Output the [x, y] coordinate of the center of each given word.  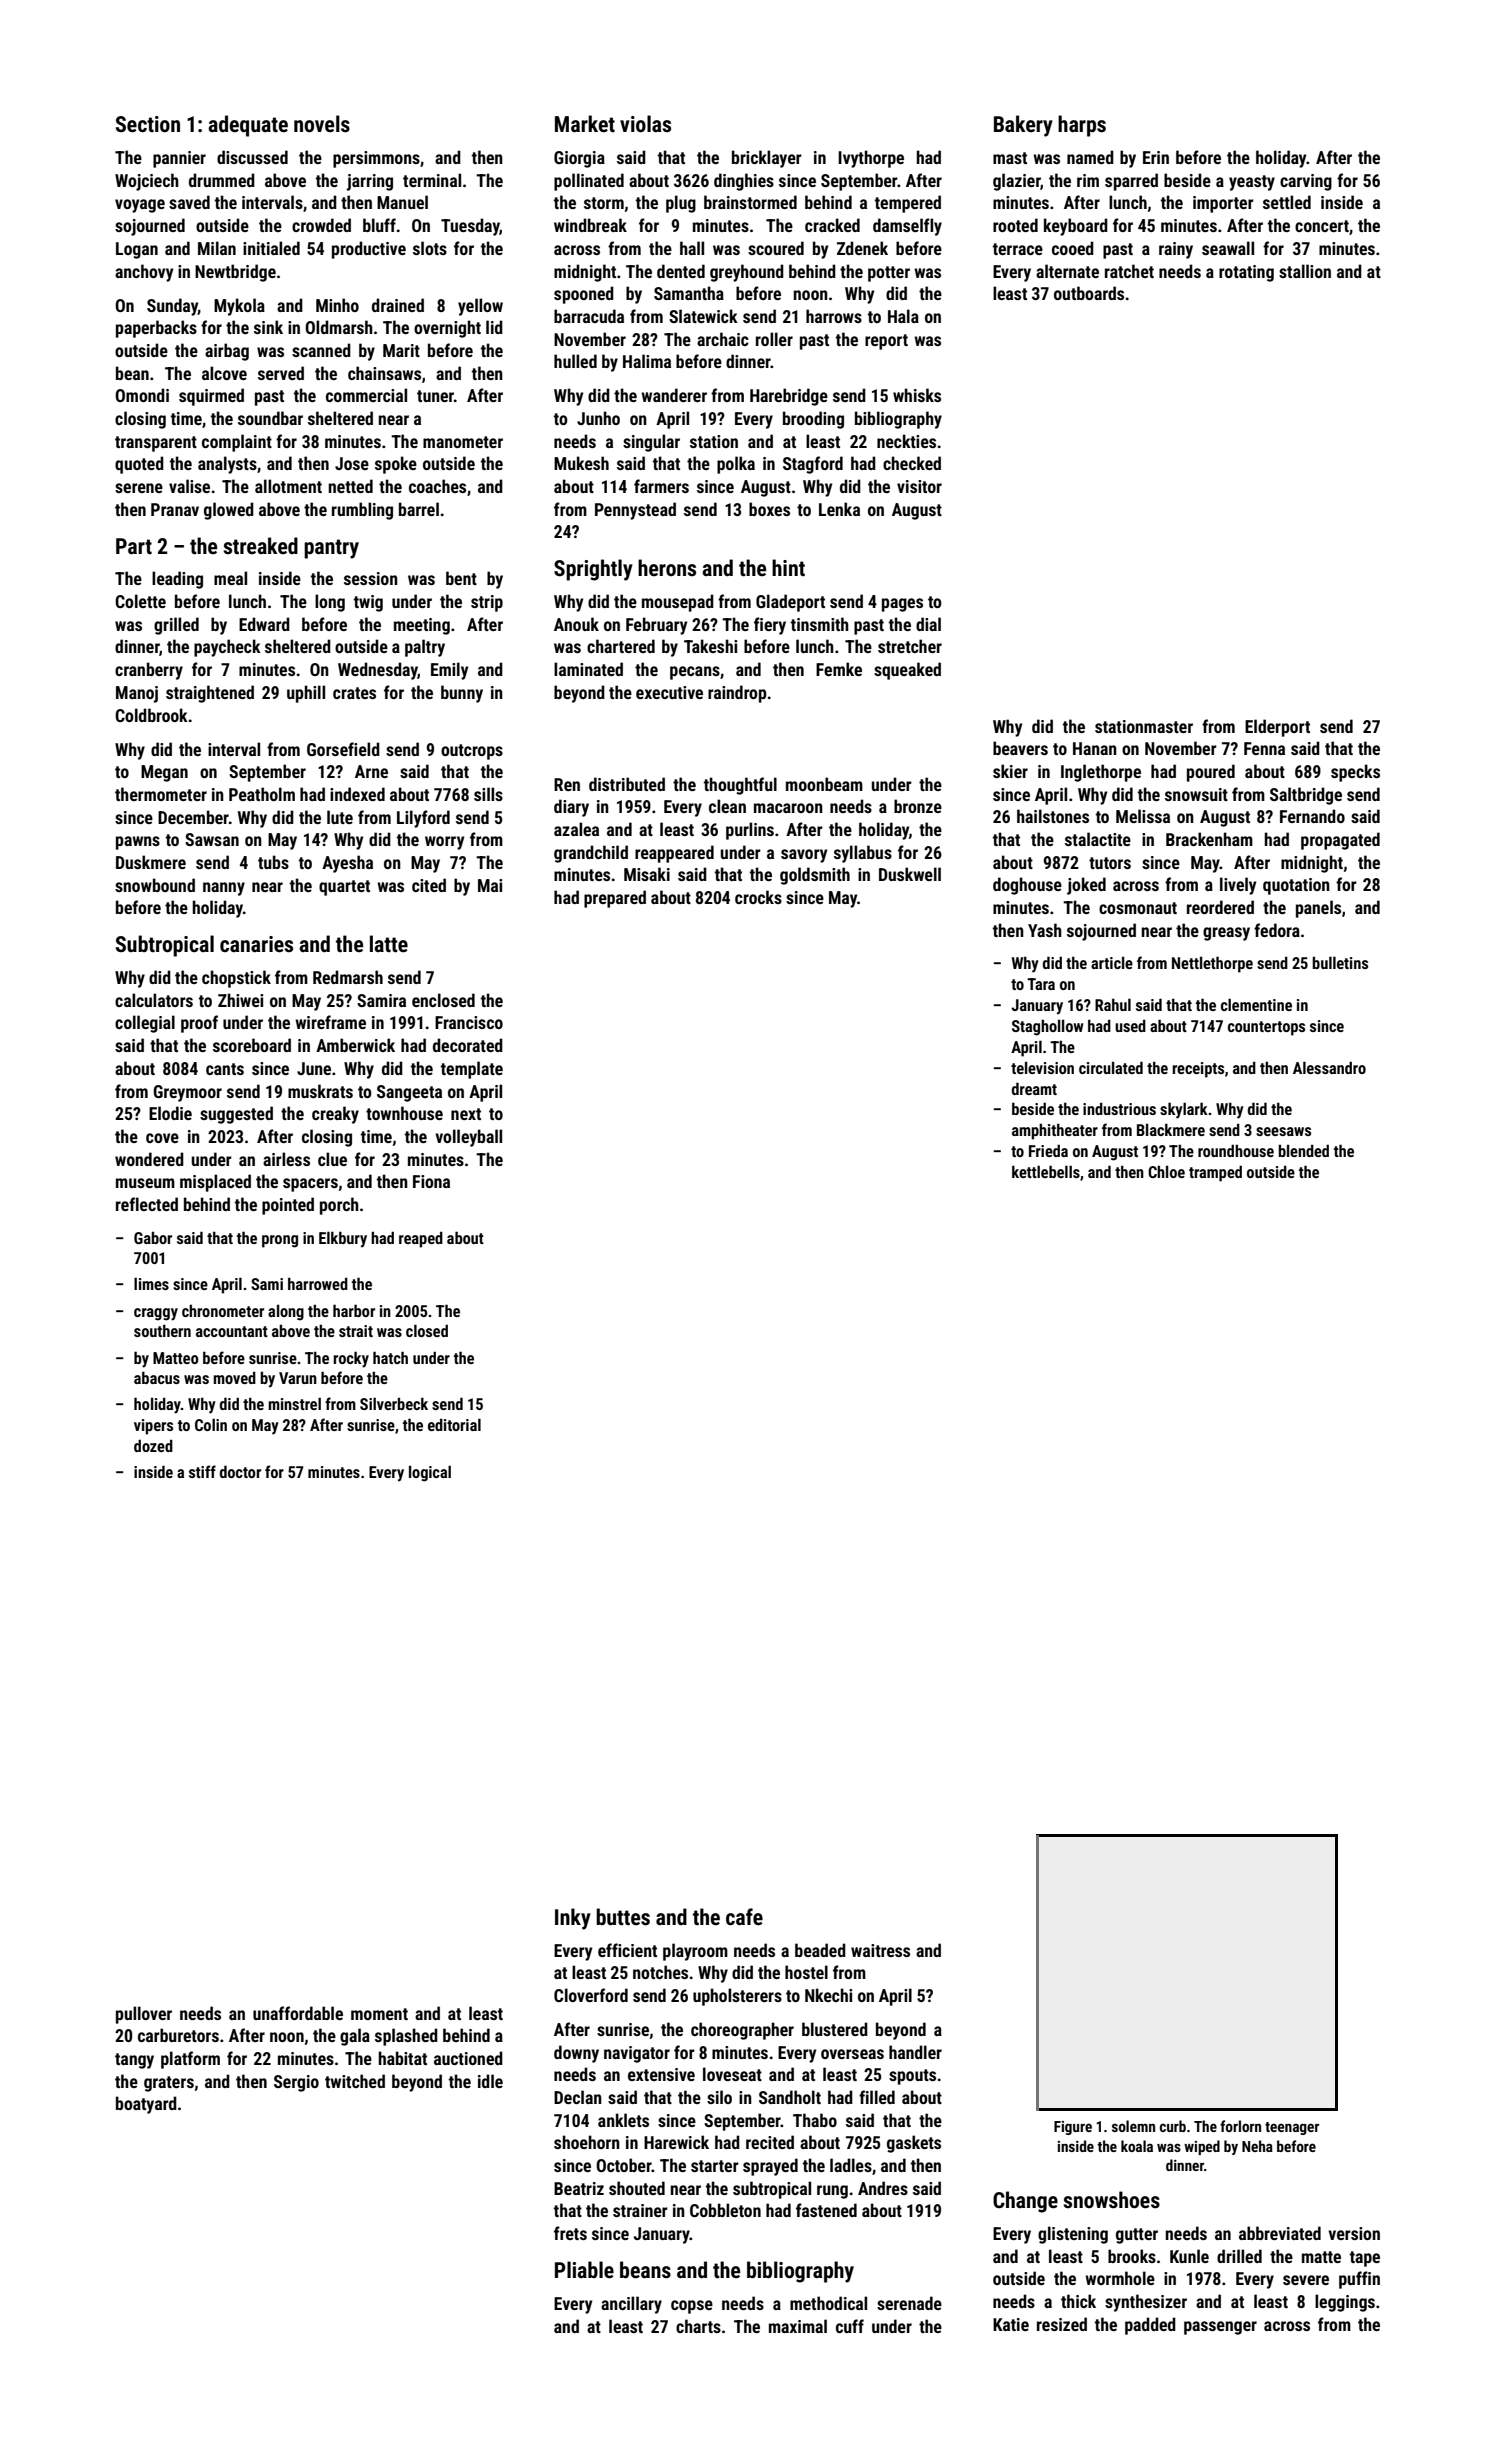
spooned [584, 295]
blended [1303, 1150]
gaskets [914, 2144]
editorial [454, 1424]
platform [190, 2060]
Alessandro [1329, 1067]
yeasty [1252, 183]
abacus [157, 1377]
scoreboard [252, 1045]
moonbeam [824, 784]
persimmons [376, 159]
